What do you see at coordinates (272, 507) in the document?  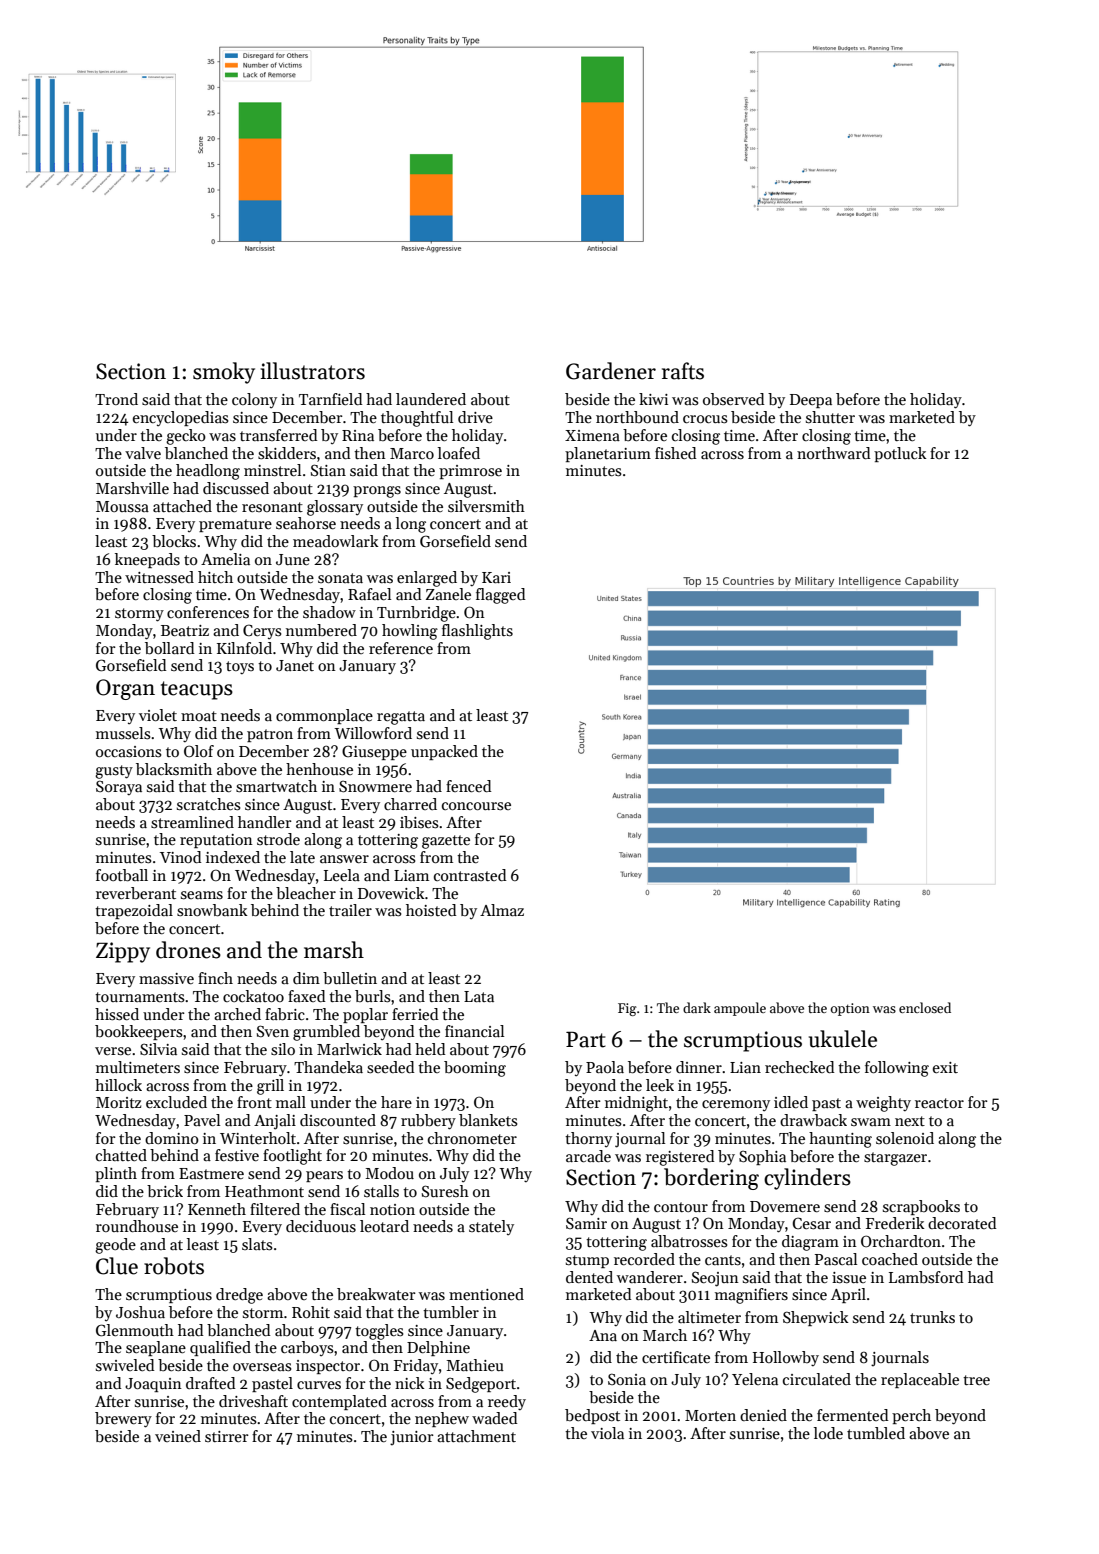 I see `resonant` at bounding box center [272, 507].
